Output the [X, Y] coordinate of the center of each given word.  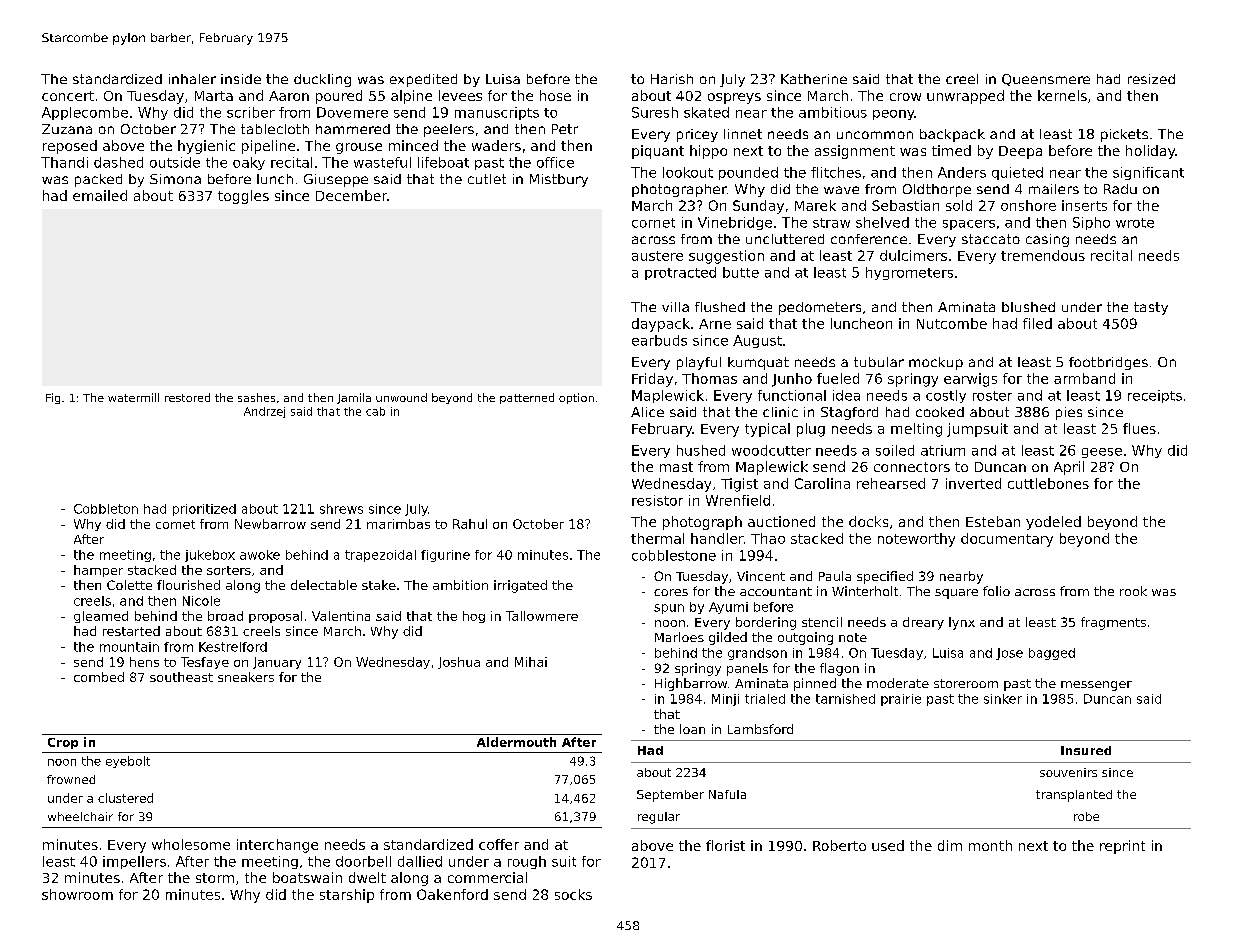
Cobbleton [106, 509]
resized [1151, 79]
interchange [277, 846]
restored [187, 397]
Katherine [814, 79]
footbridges [1108, 363]
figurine [445, 556]
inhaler [192, 79]
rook [1133, 591]
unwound [401, 397]
